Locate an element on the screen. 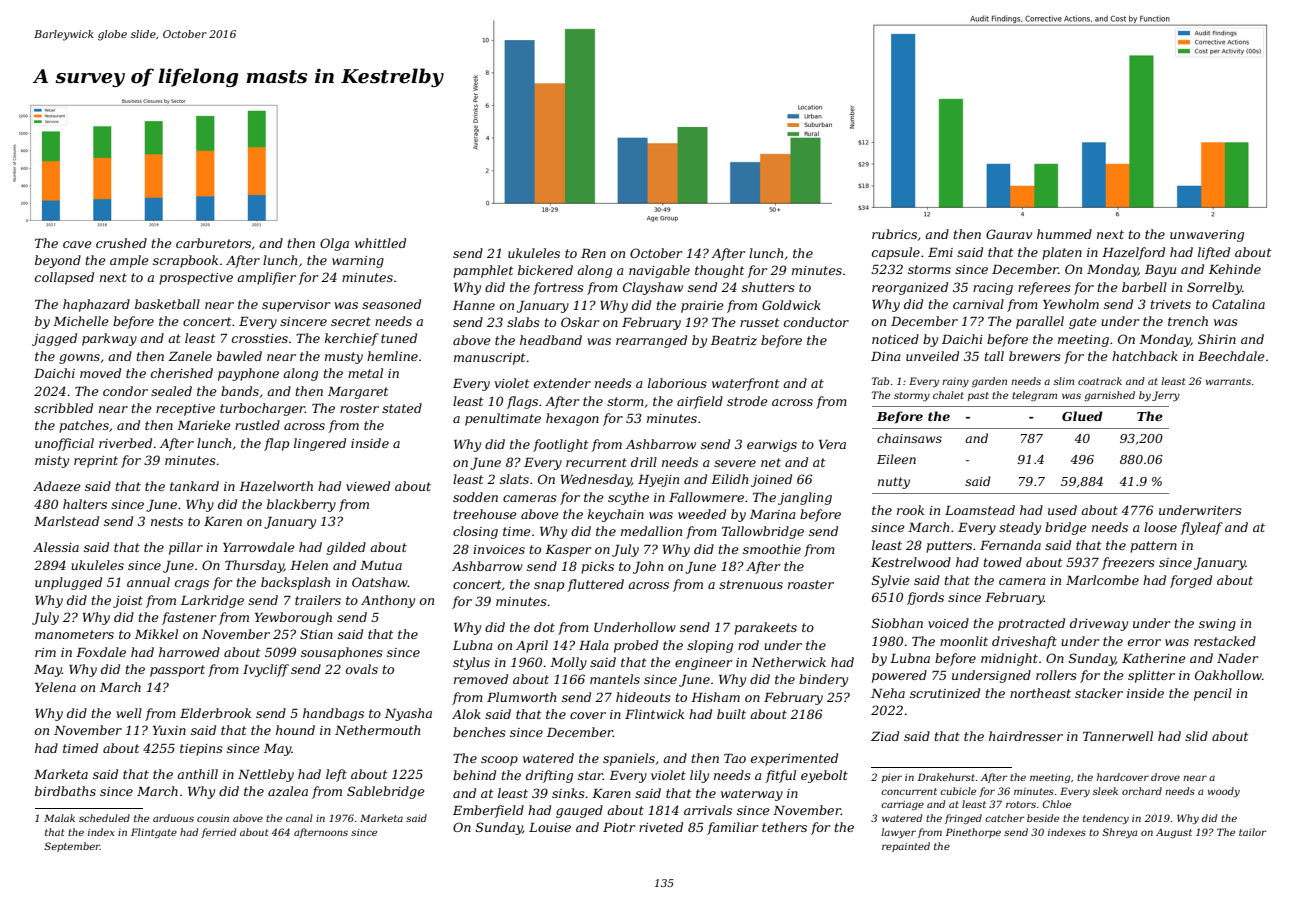 This screenshot has height=924, width=1308. handbags is located at coordinates (333, 714).
